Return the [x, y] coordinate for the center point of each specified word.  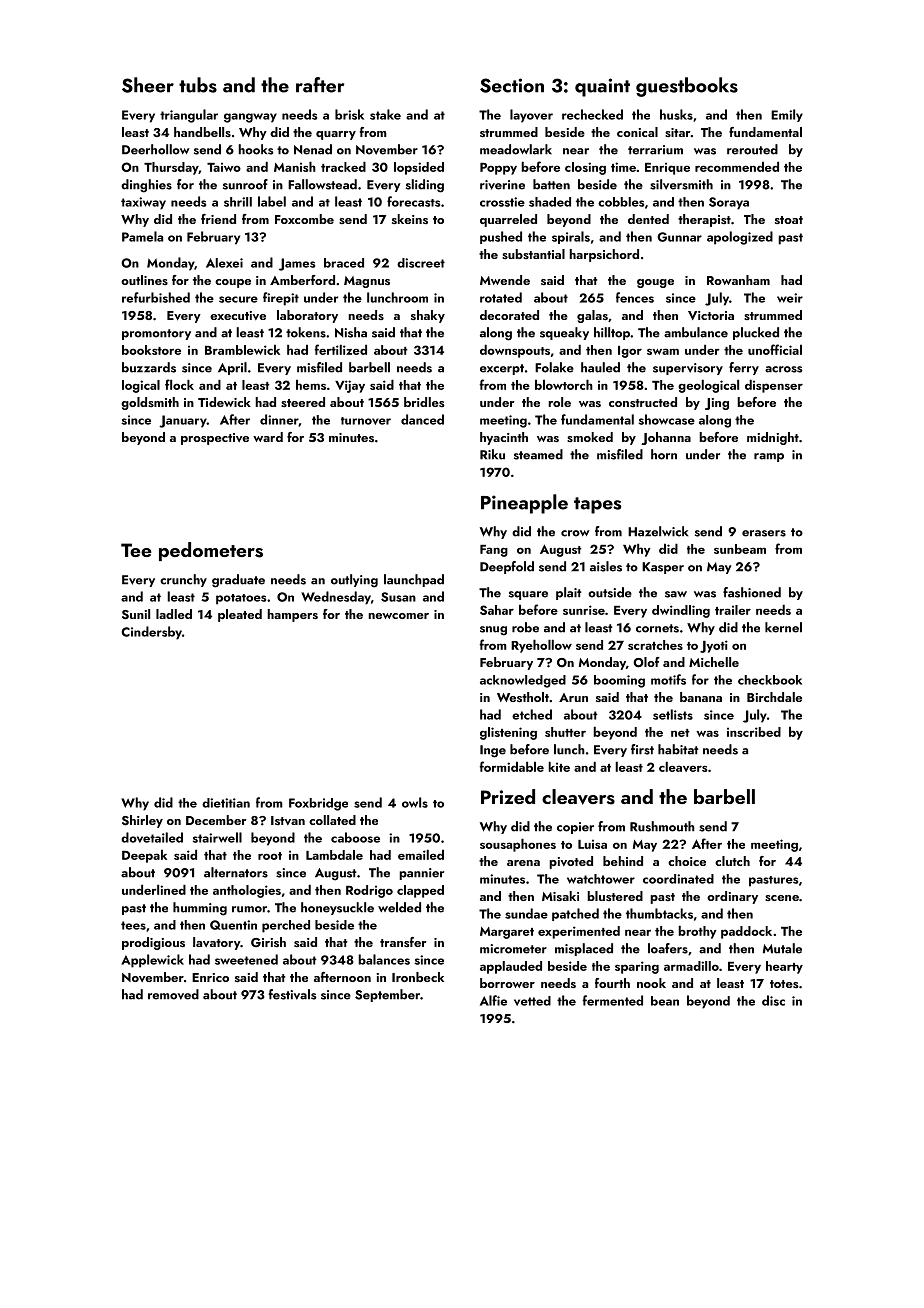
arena [523, 863]
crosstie [502, 202]
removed [173, 994]
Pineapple [524, 504]
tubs [198, 85]
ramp [769, 457]
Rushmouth [662, 826]
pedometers [211, 551]
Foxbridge [318, 804]
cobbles [621, 202]
